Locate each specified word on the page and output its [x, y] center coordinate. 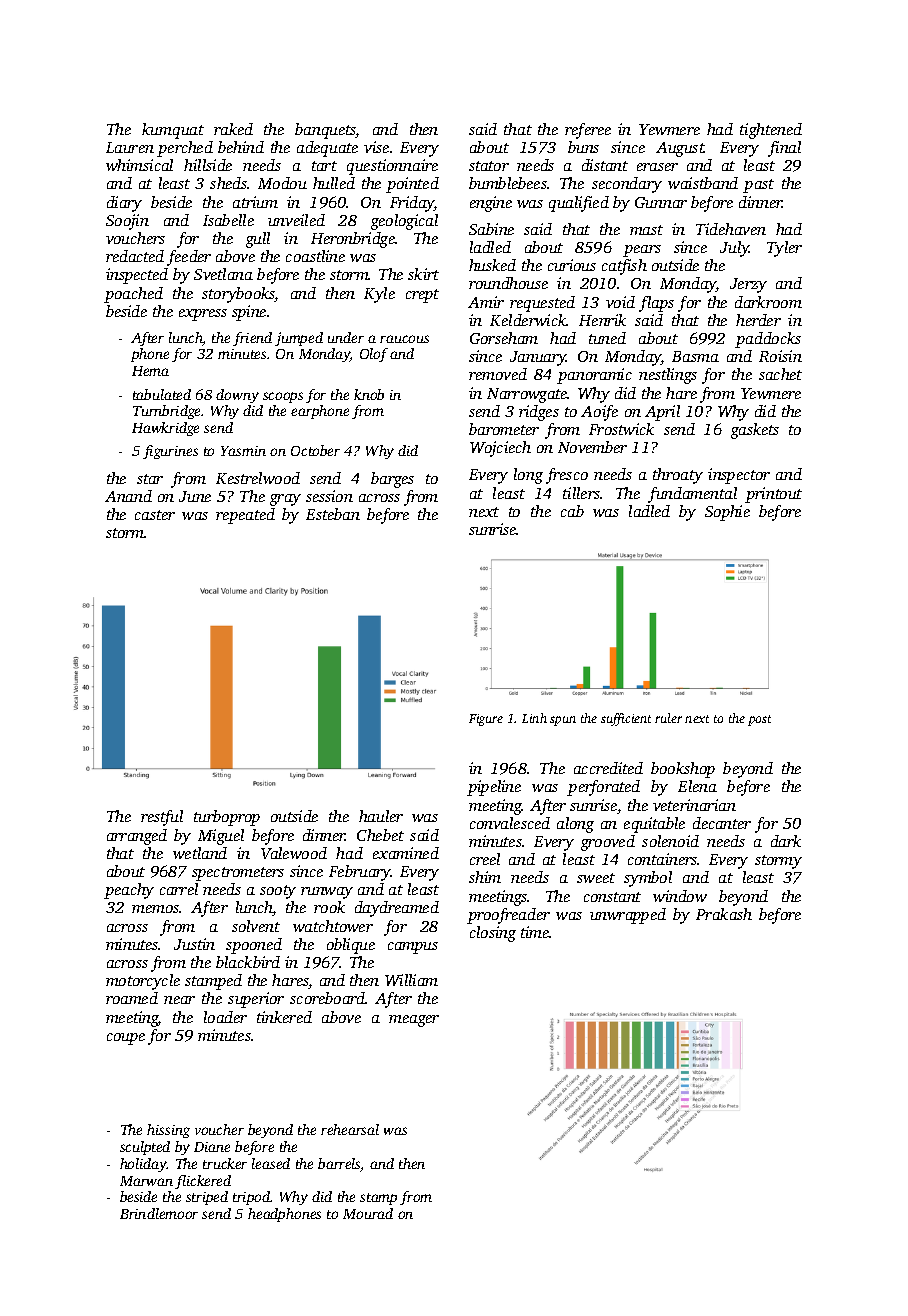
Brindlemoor [159, 1213]
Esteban [333, 514]
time [535, 932]
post [759, 720]
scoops [283, 397]
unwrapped [628, 916]
